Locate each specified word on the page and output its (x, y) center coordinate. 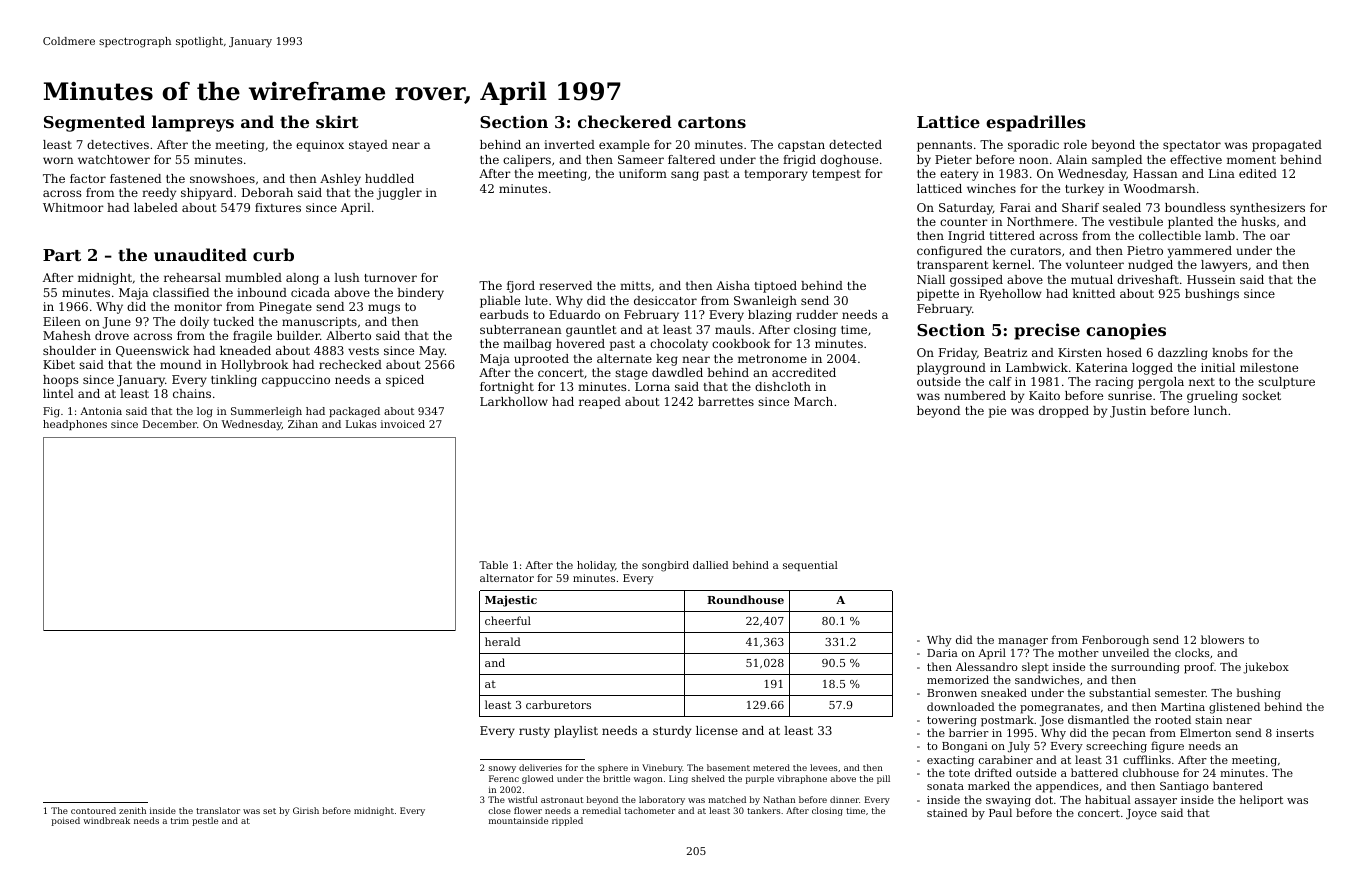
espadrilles (1036, 123)
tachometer (649, 810)
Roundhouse (745, 599)
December (170, 424)
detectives (118, 144)
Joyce (1141, 814)
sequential (810, 566)
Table (493, 565)
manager (1023, 642)
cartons (712, 122)
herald (503, 641)
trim (180, 820)
